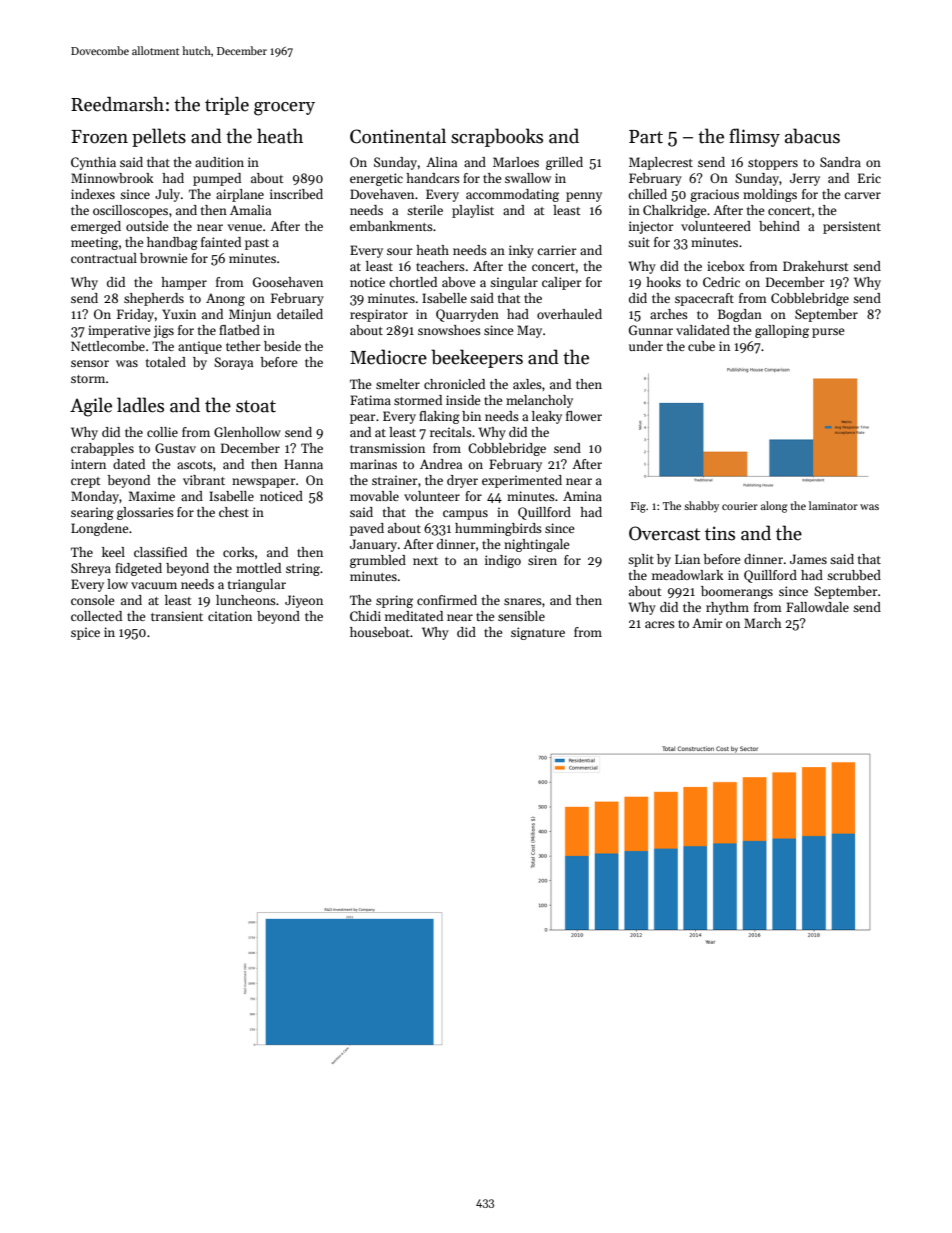  I want to click on shepherds, so click(154, 299).
